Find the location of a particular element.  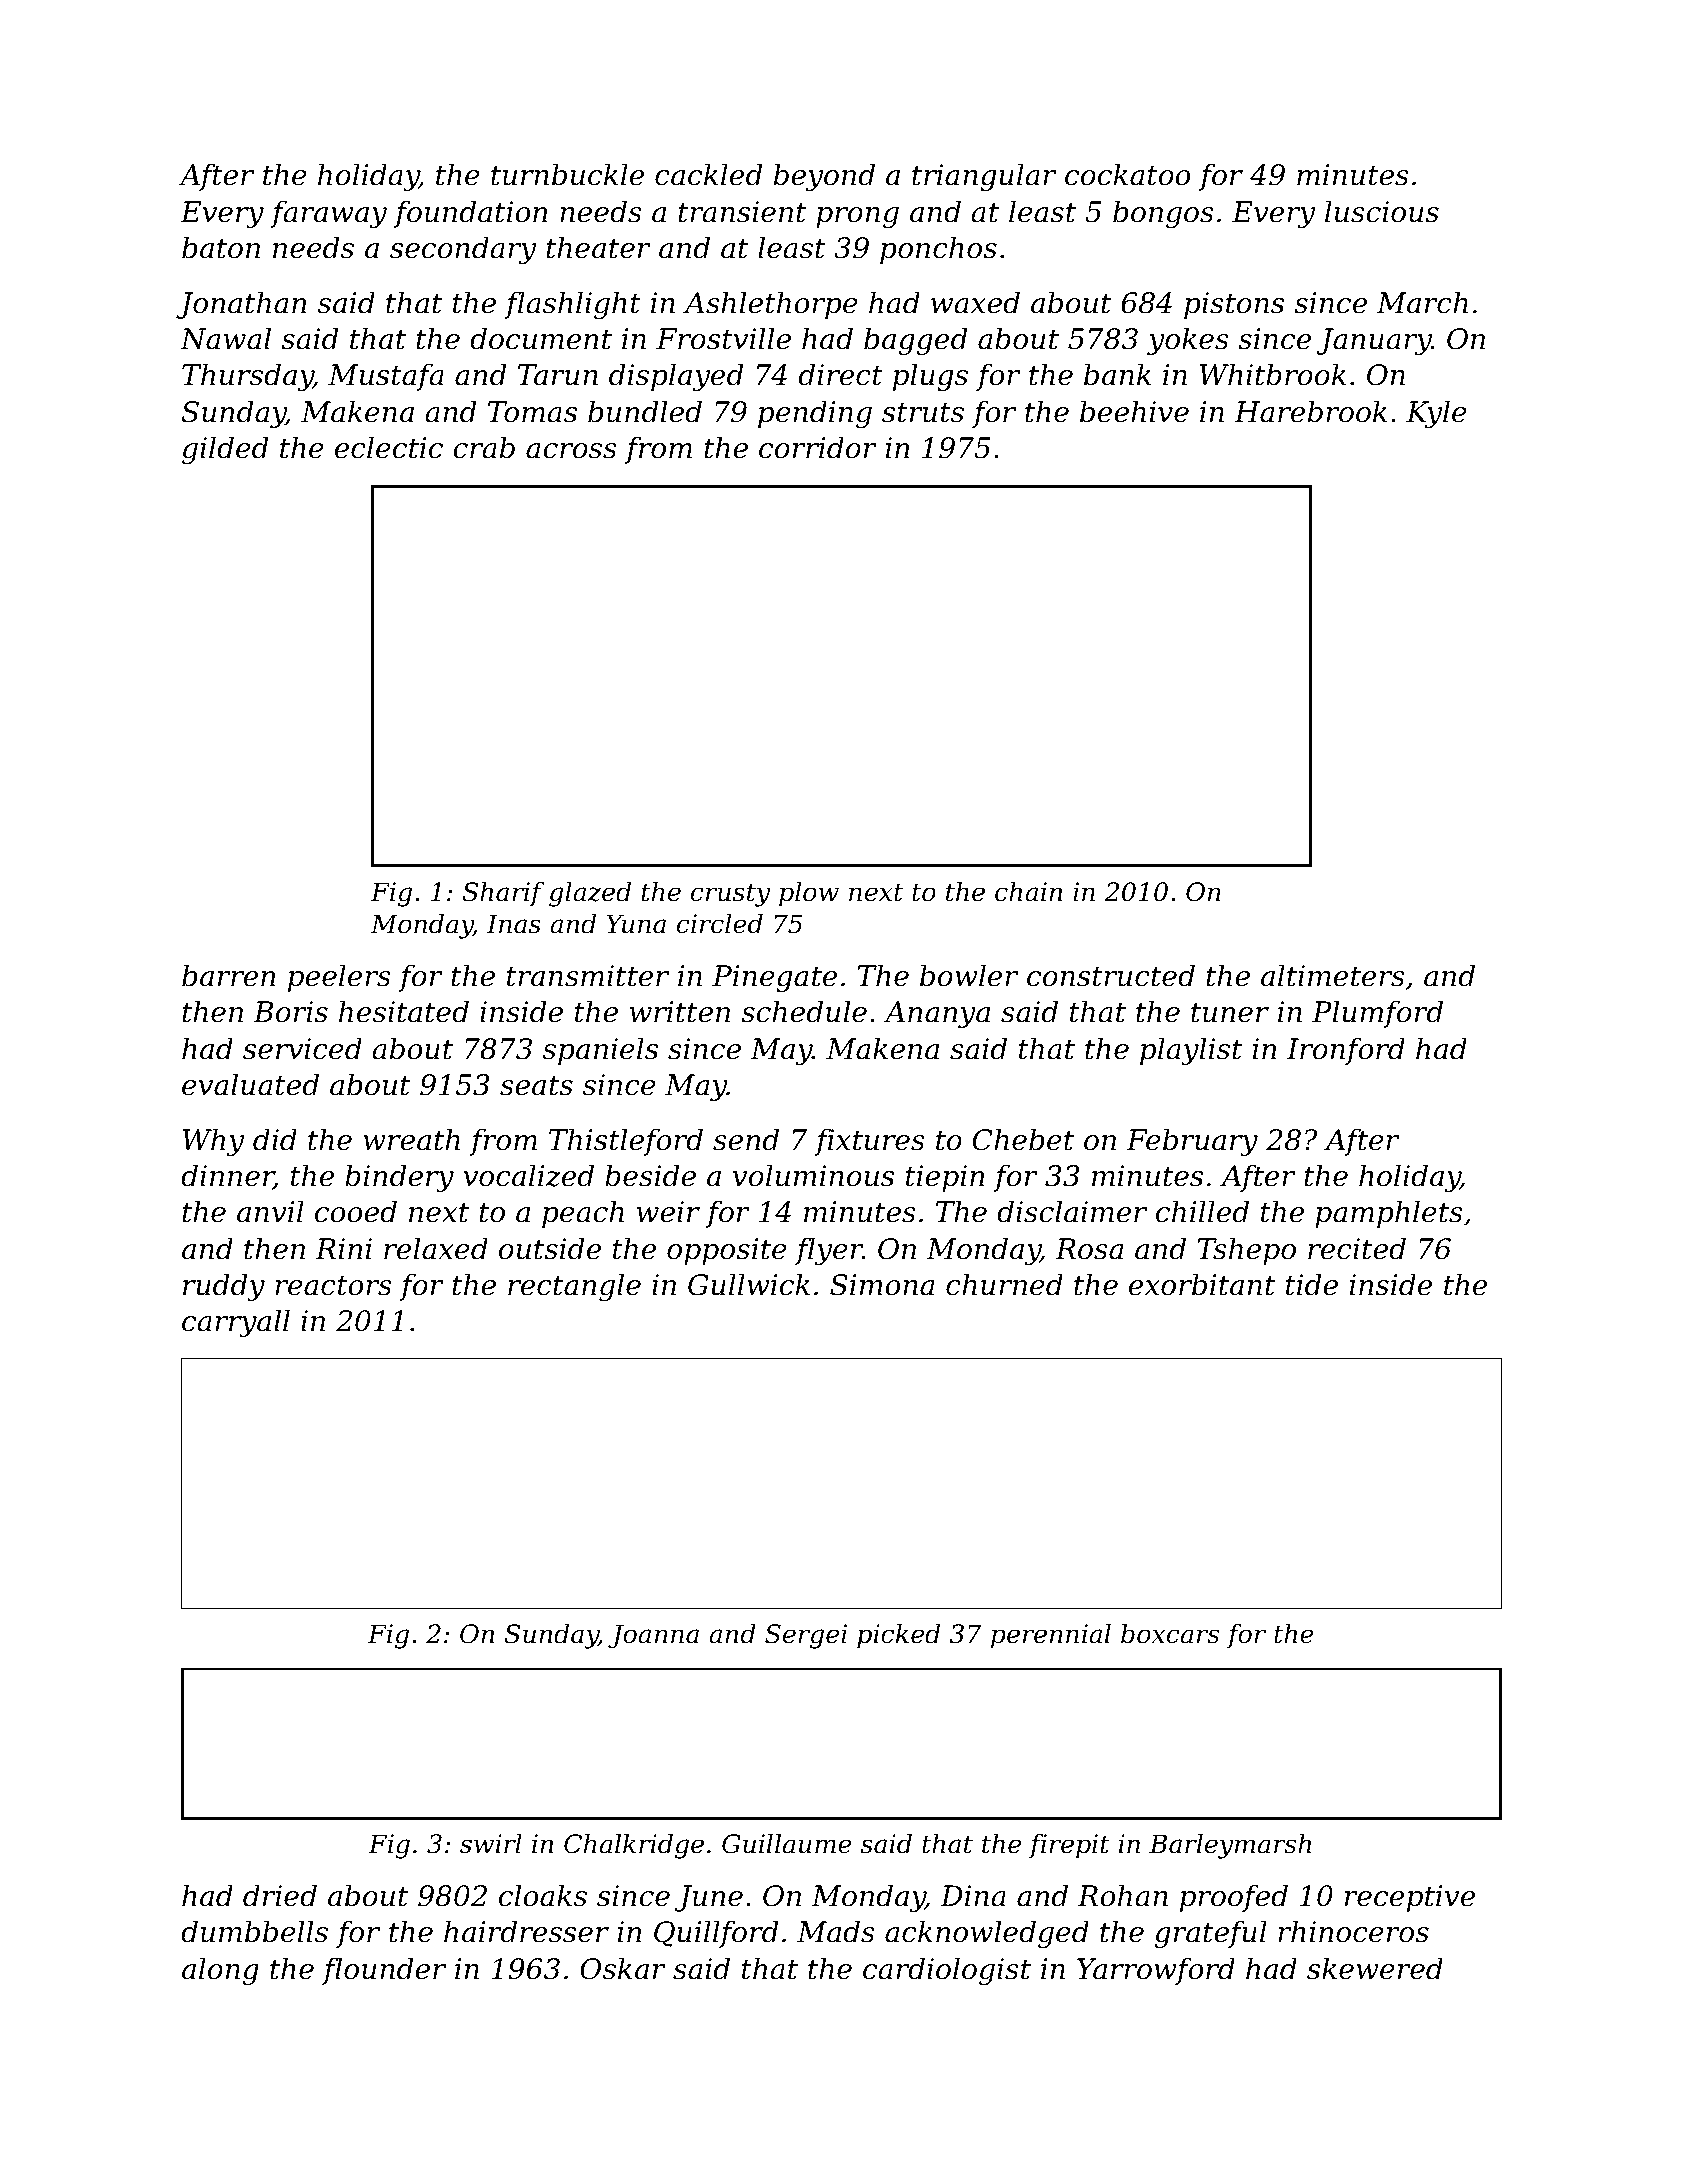

picked is located at coordinates (898, 1636).
